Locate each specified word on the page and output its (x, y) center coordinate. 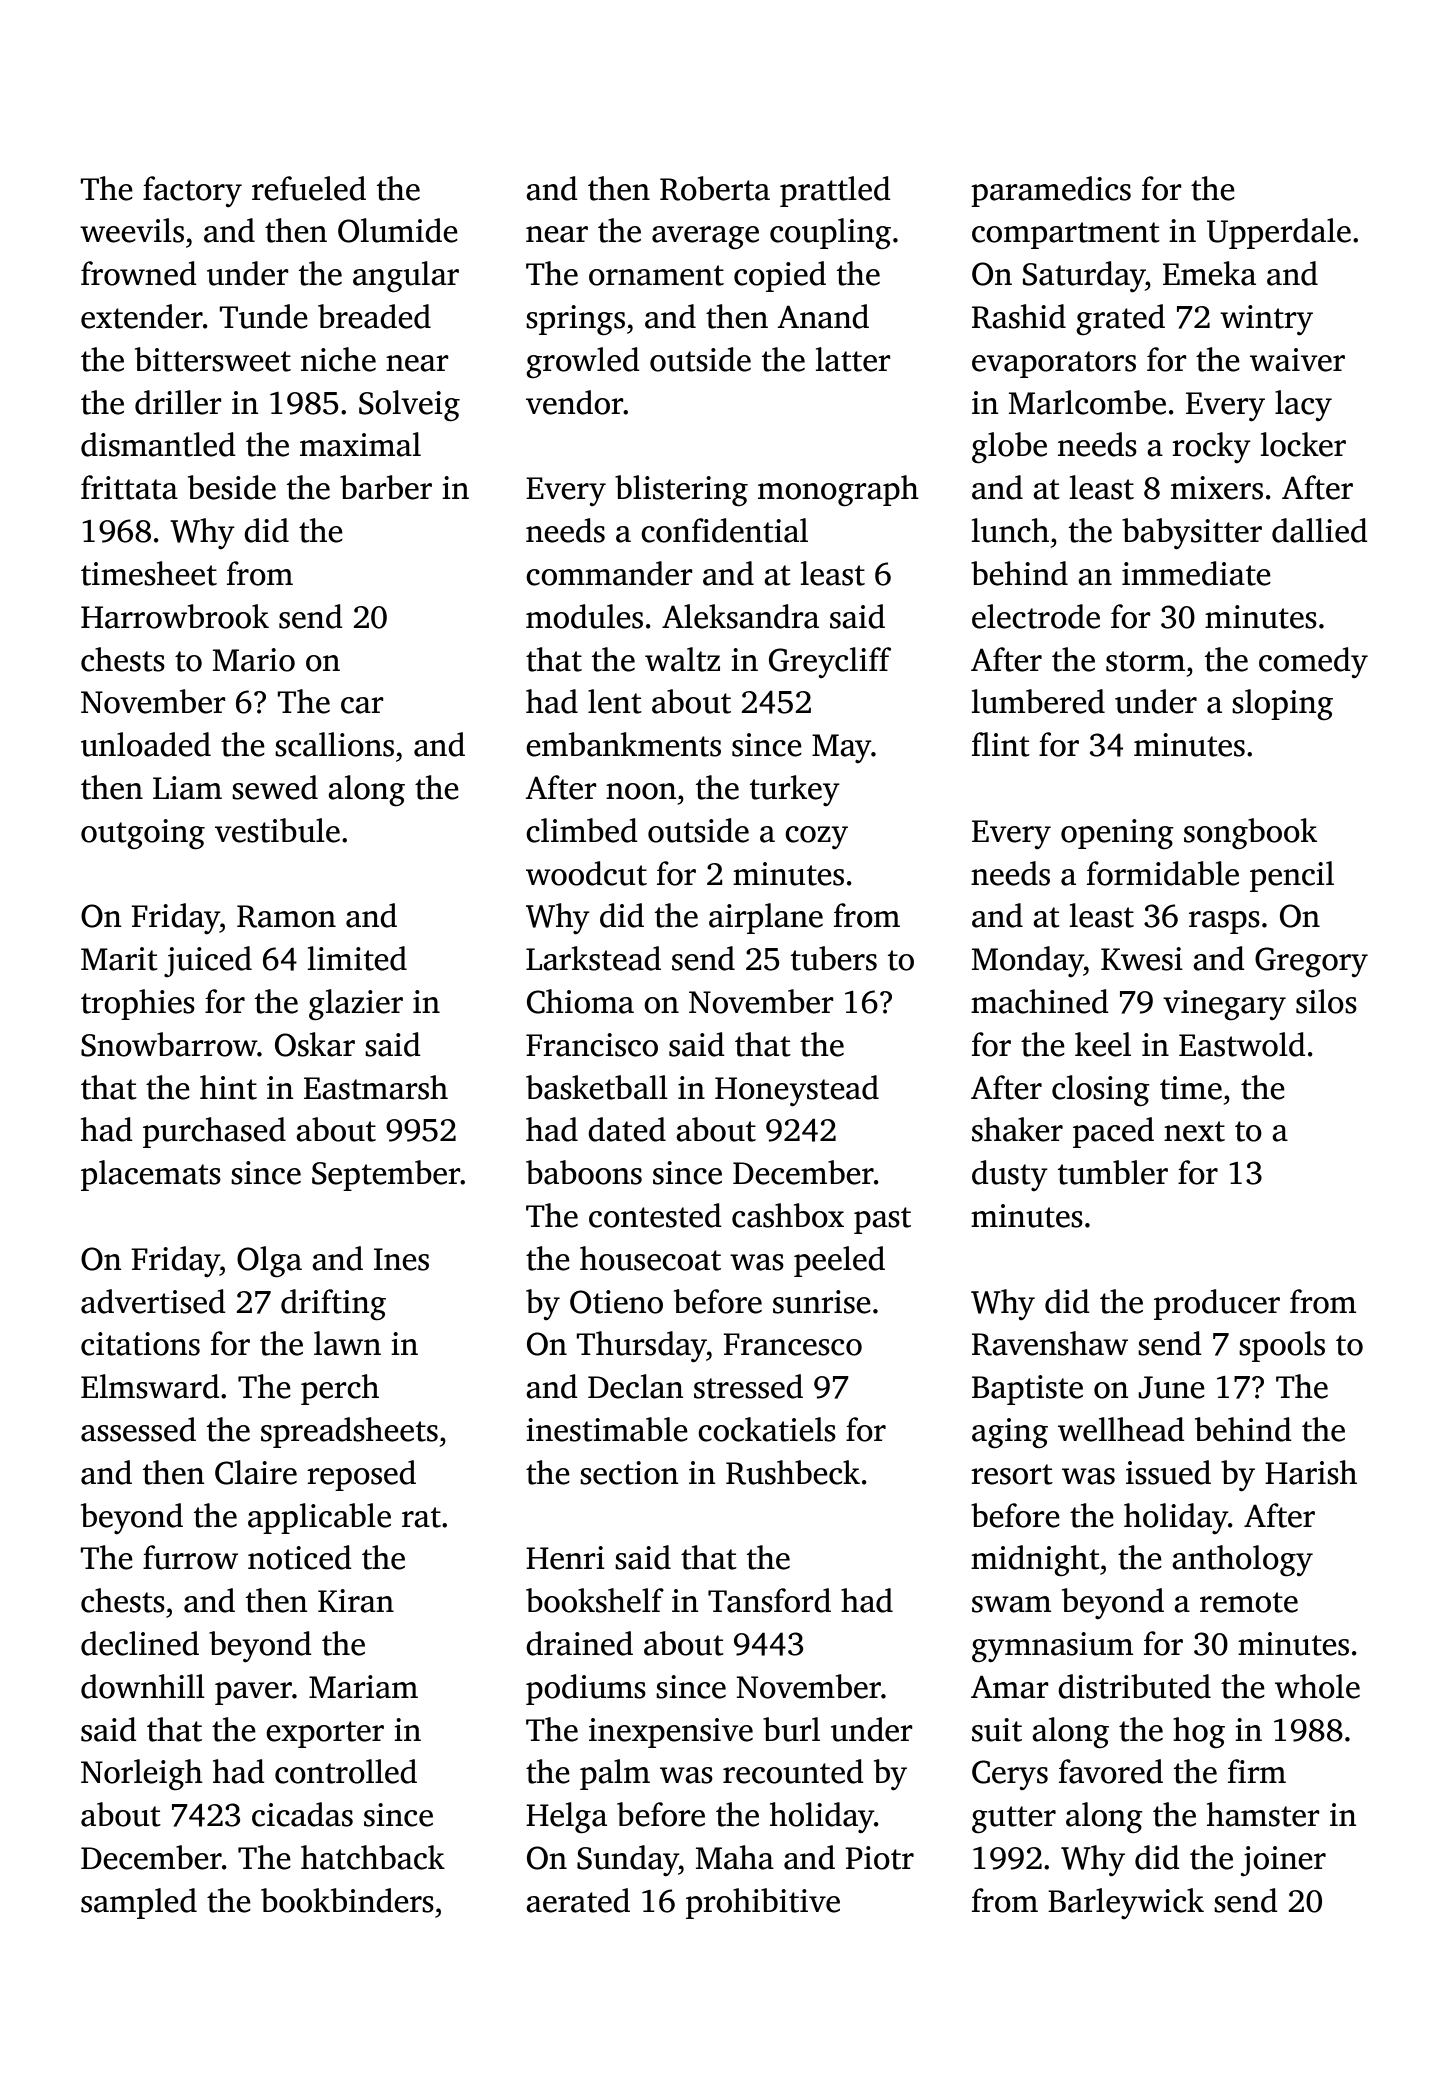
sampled (139, 1903)
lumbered (1038, 701)
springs (575, 320)
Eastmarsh (376, 1087)
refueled (309, 188)
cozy (816, 837)
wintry (1266, 320)
